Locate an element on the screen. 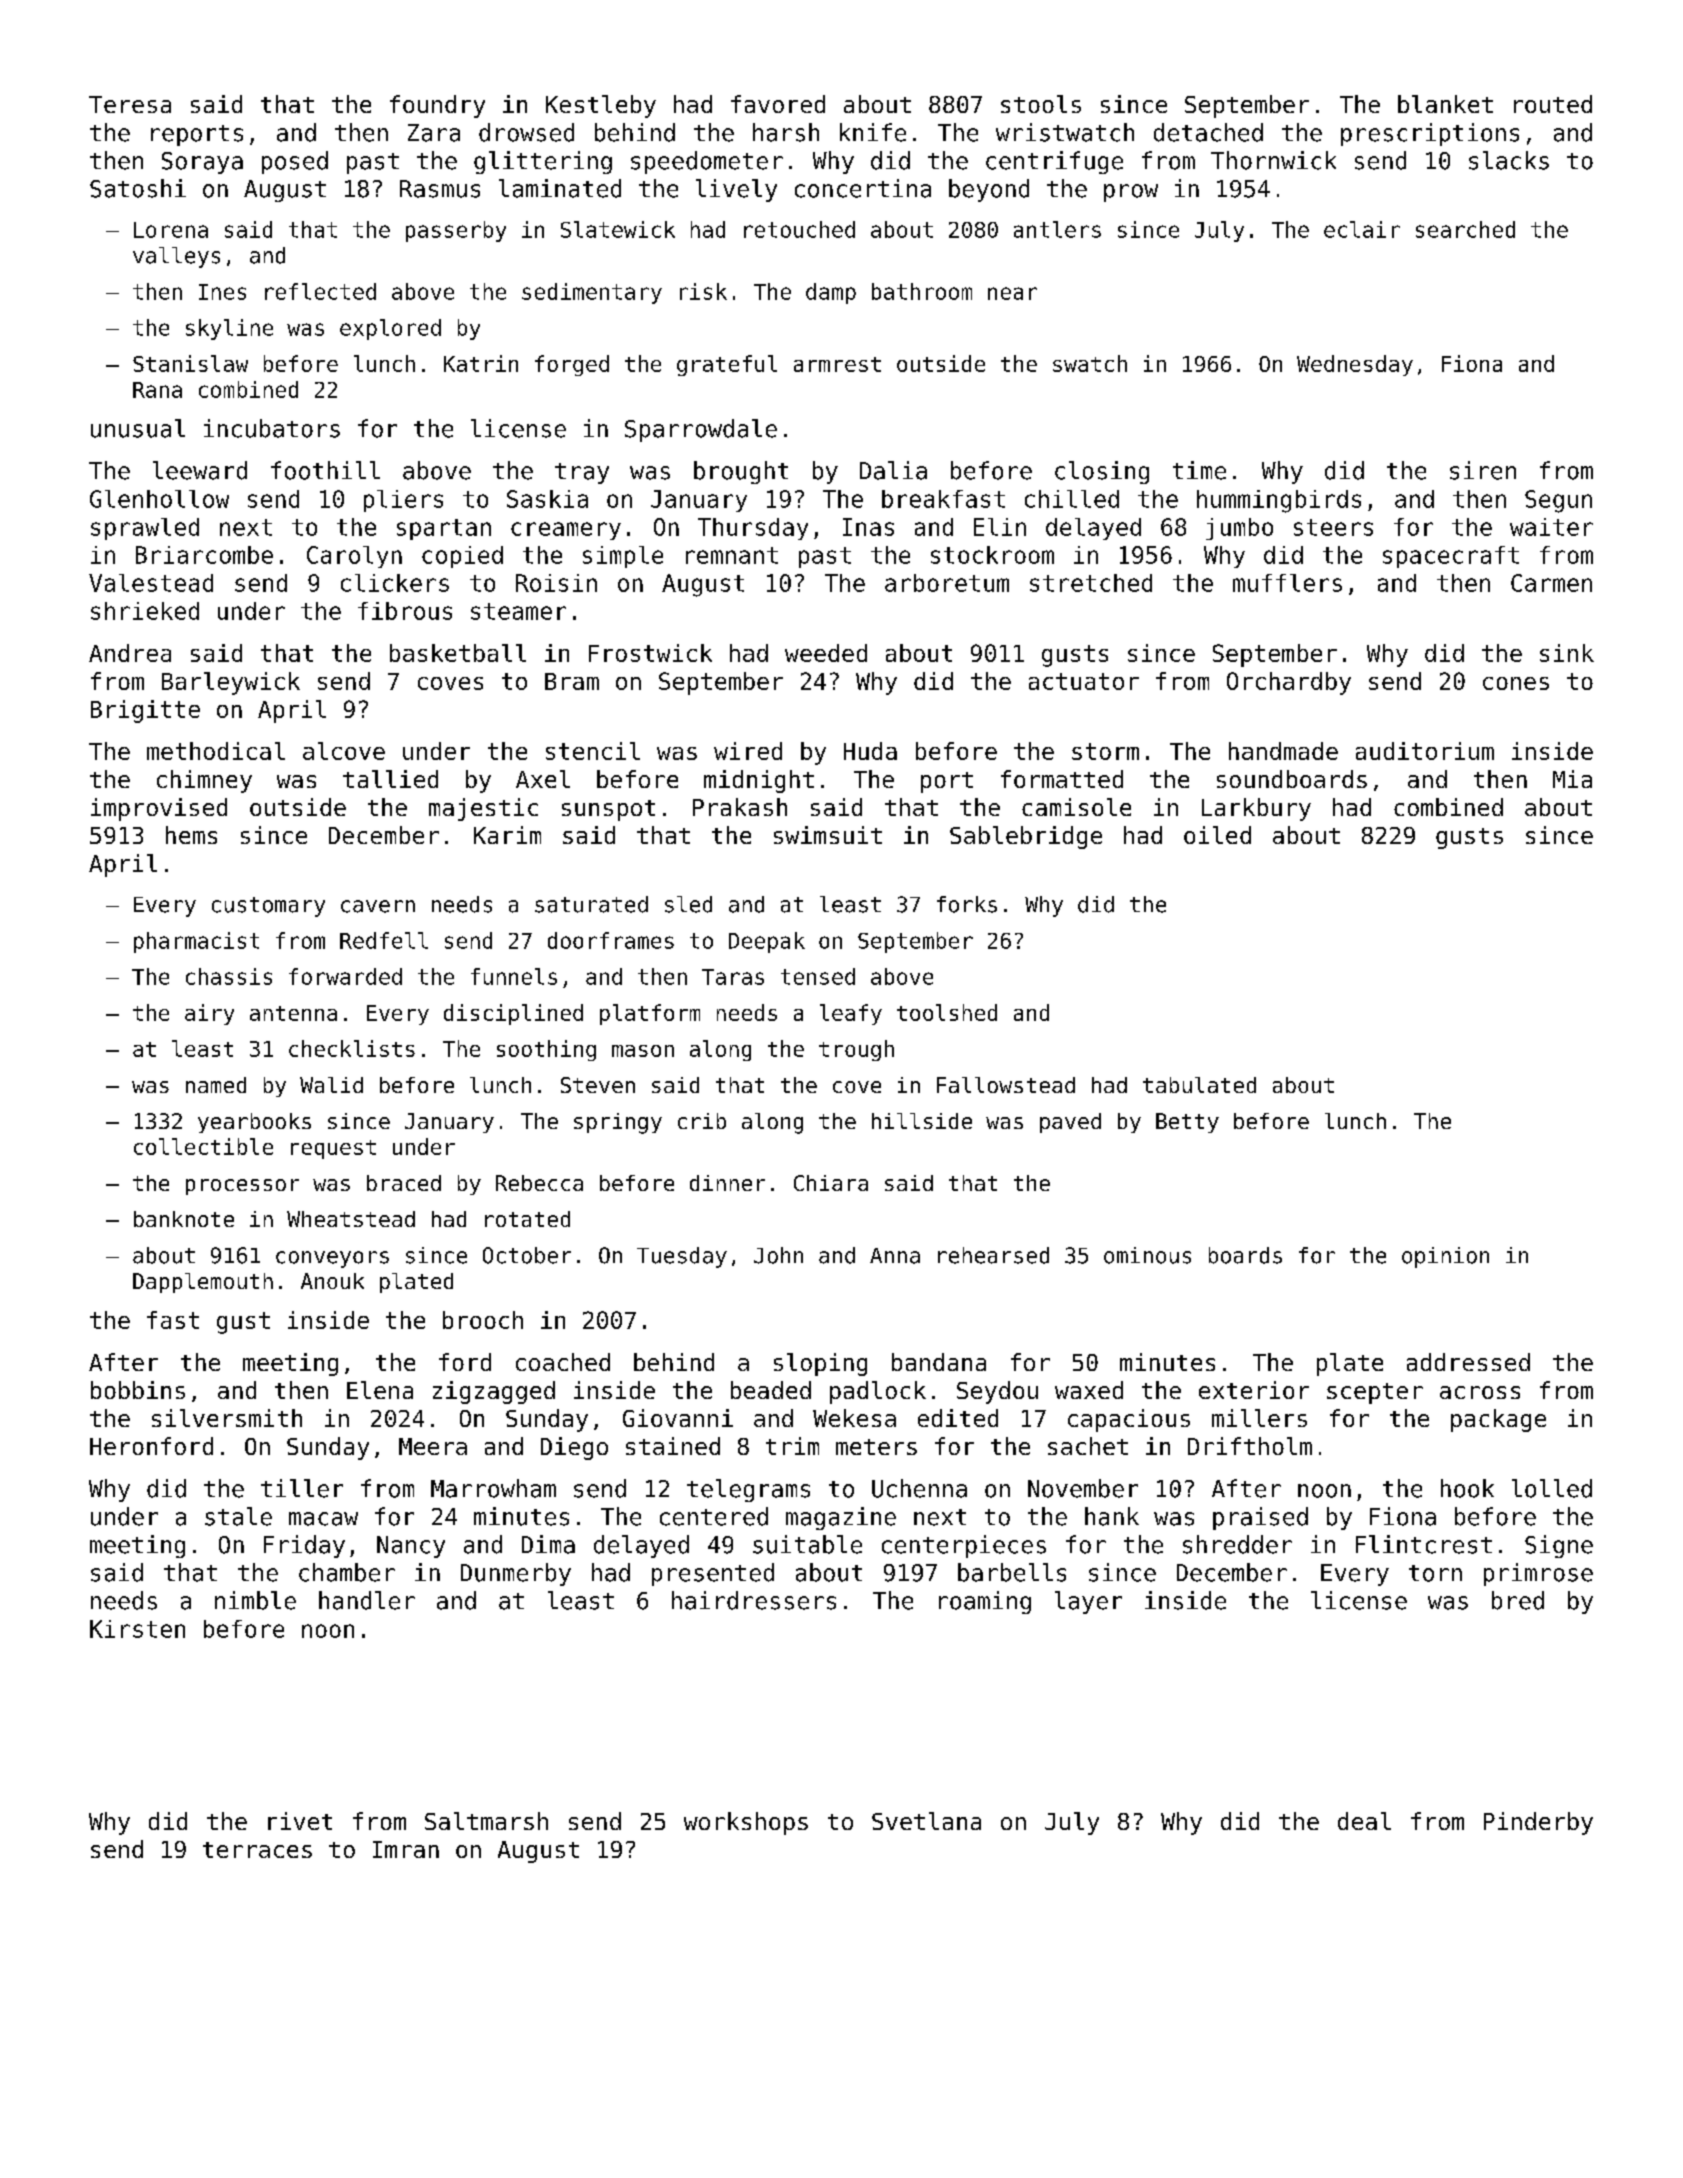 The width and height of the screenshot is (1683, 2178). Chiara is located at coordinates (831, 1183).
